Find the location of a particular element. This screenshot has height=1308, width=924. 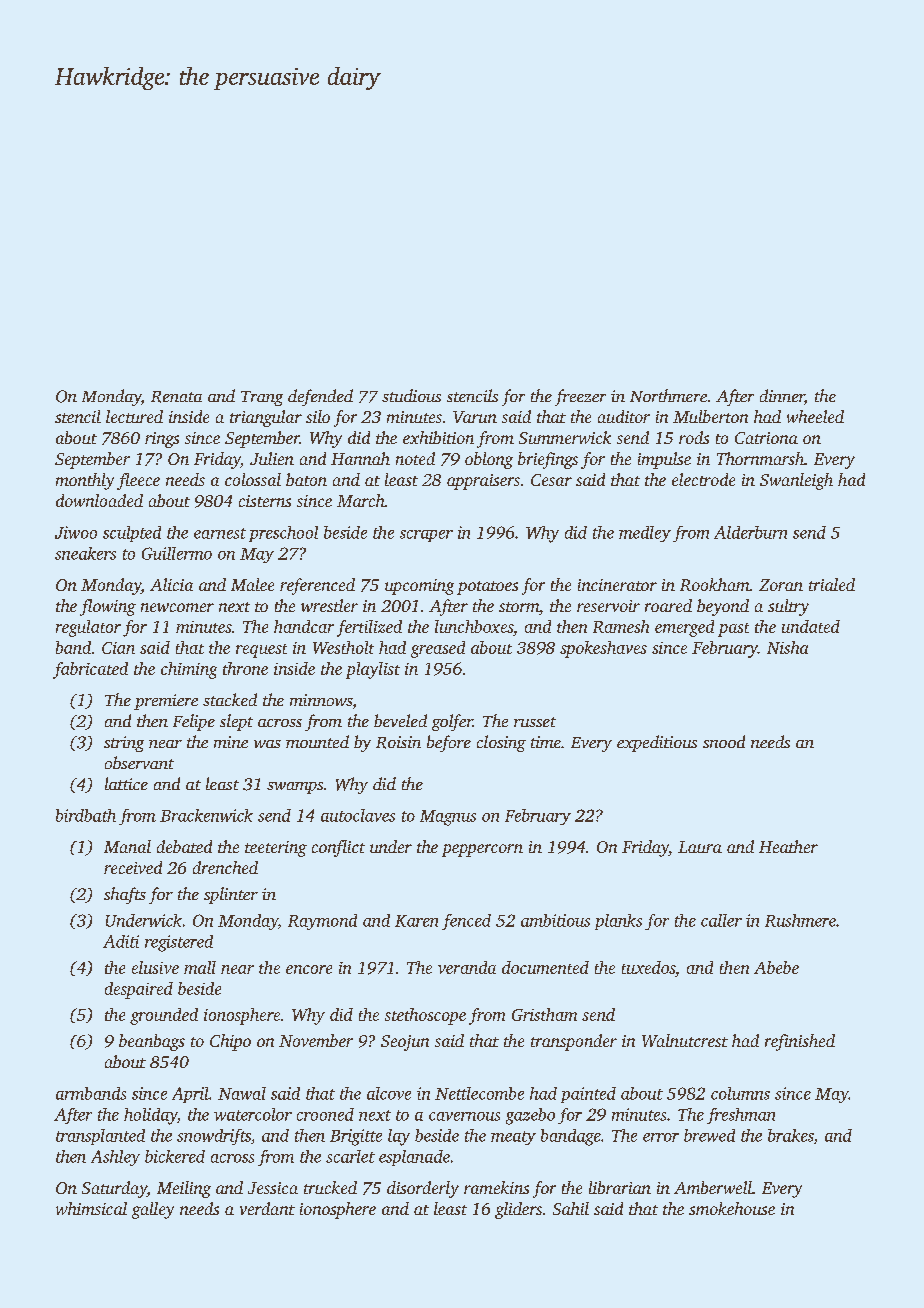

birdbath is located at coordinates (86, 815).
